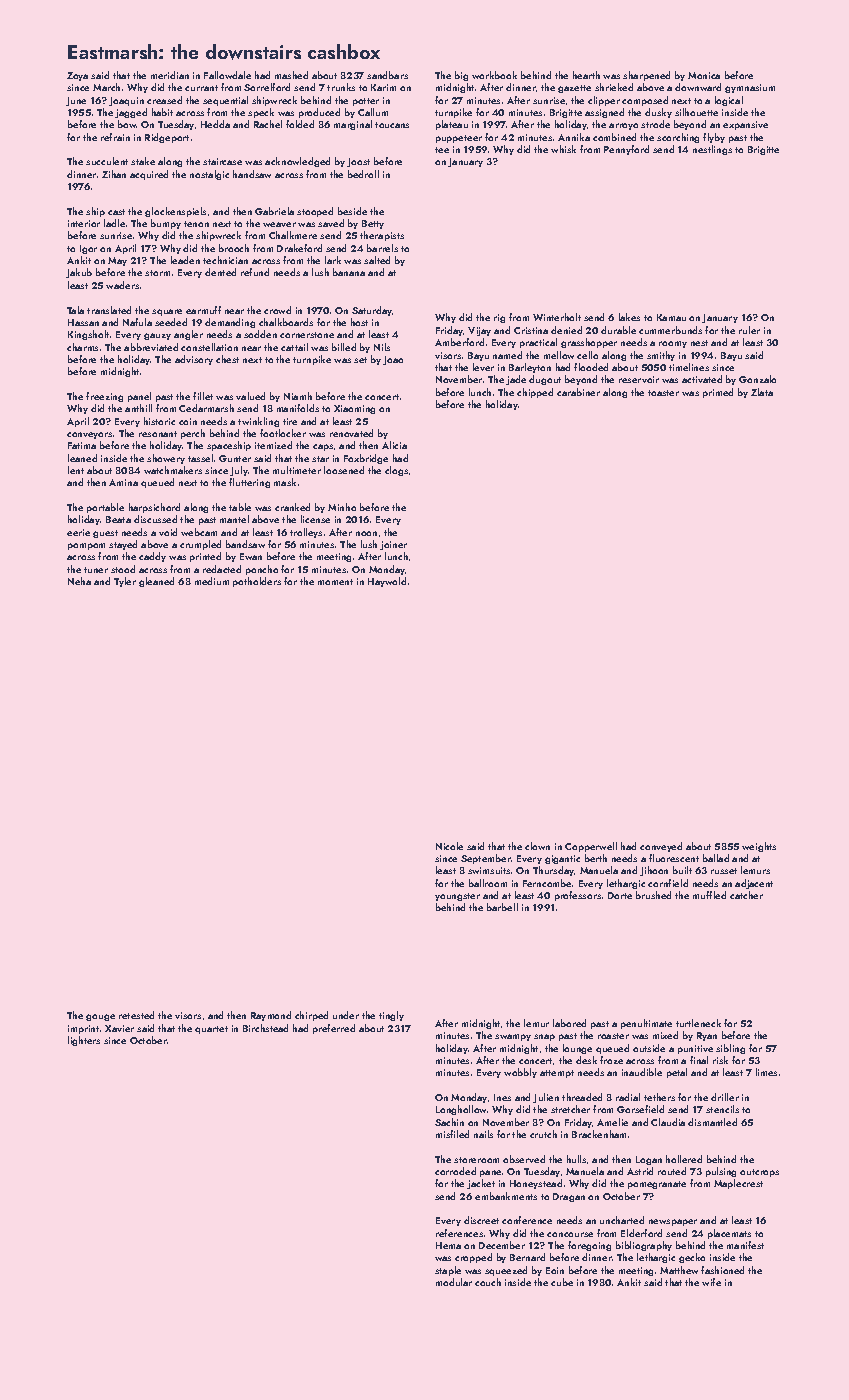  What do you see at coordinates (576, 1159) in the screenshot?
I see `hulls` at bounding box center [576, 1159].
